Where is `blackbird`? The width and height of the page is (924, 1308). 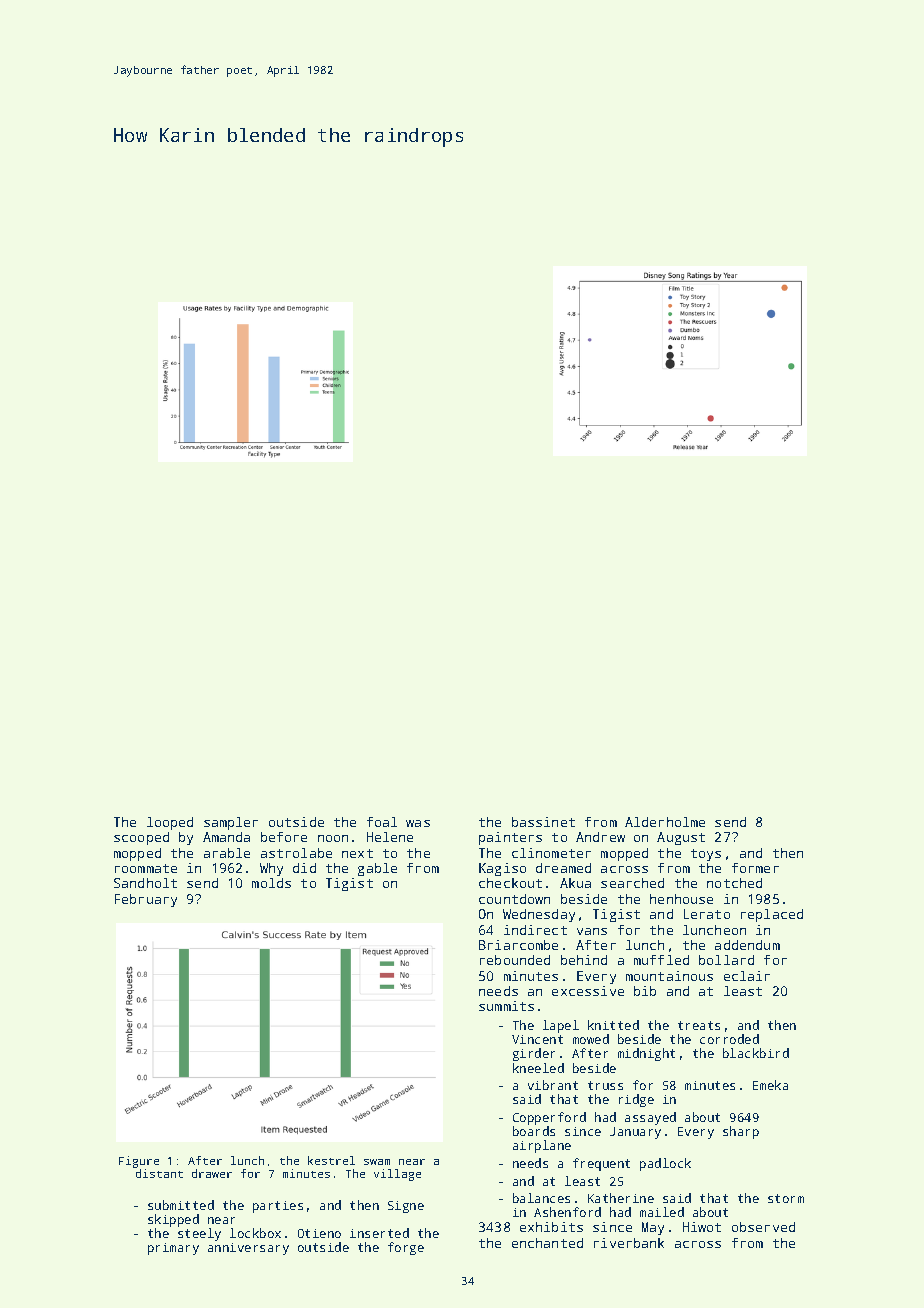
blackbird is located at coordinates (756, 1053).
